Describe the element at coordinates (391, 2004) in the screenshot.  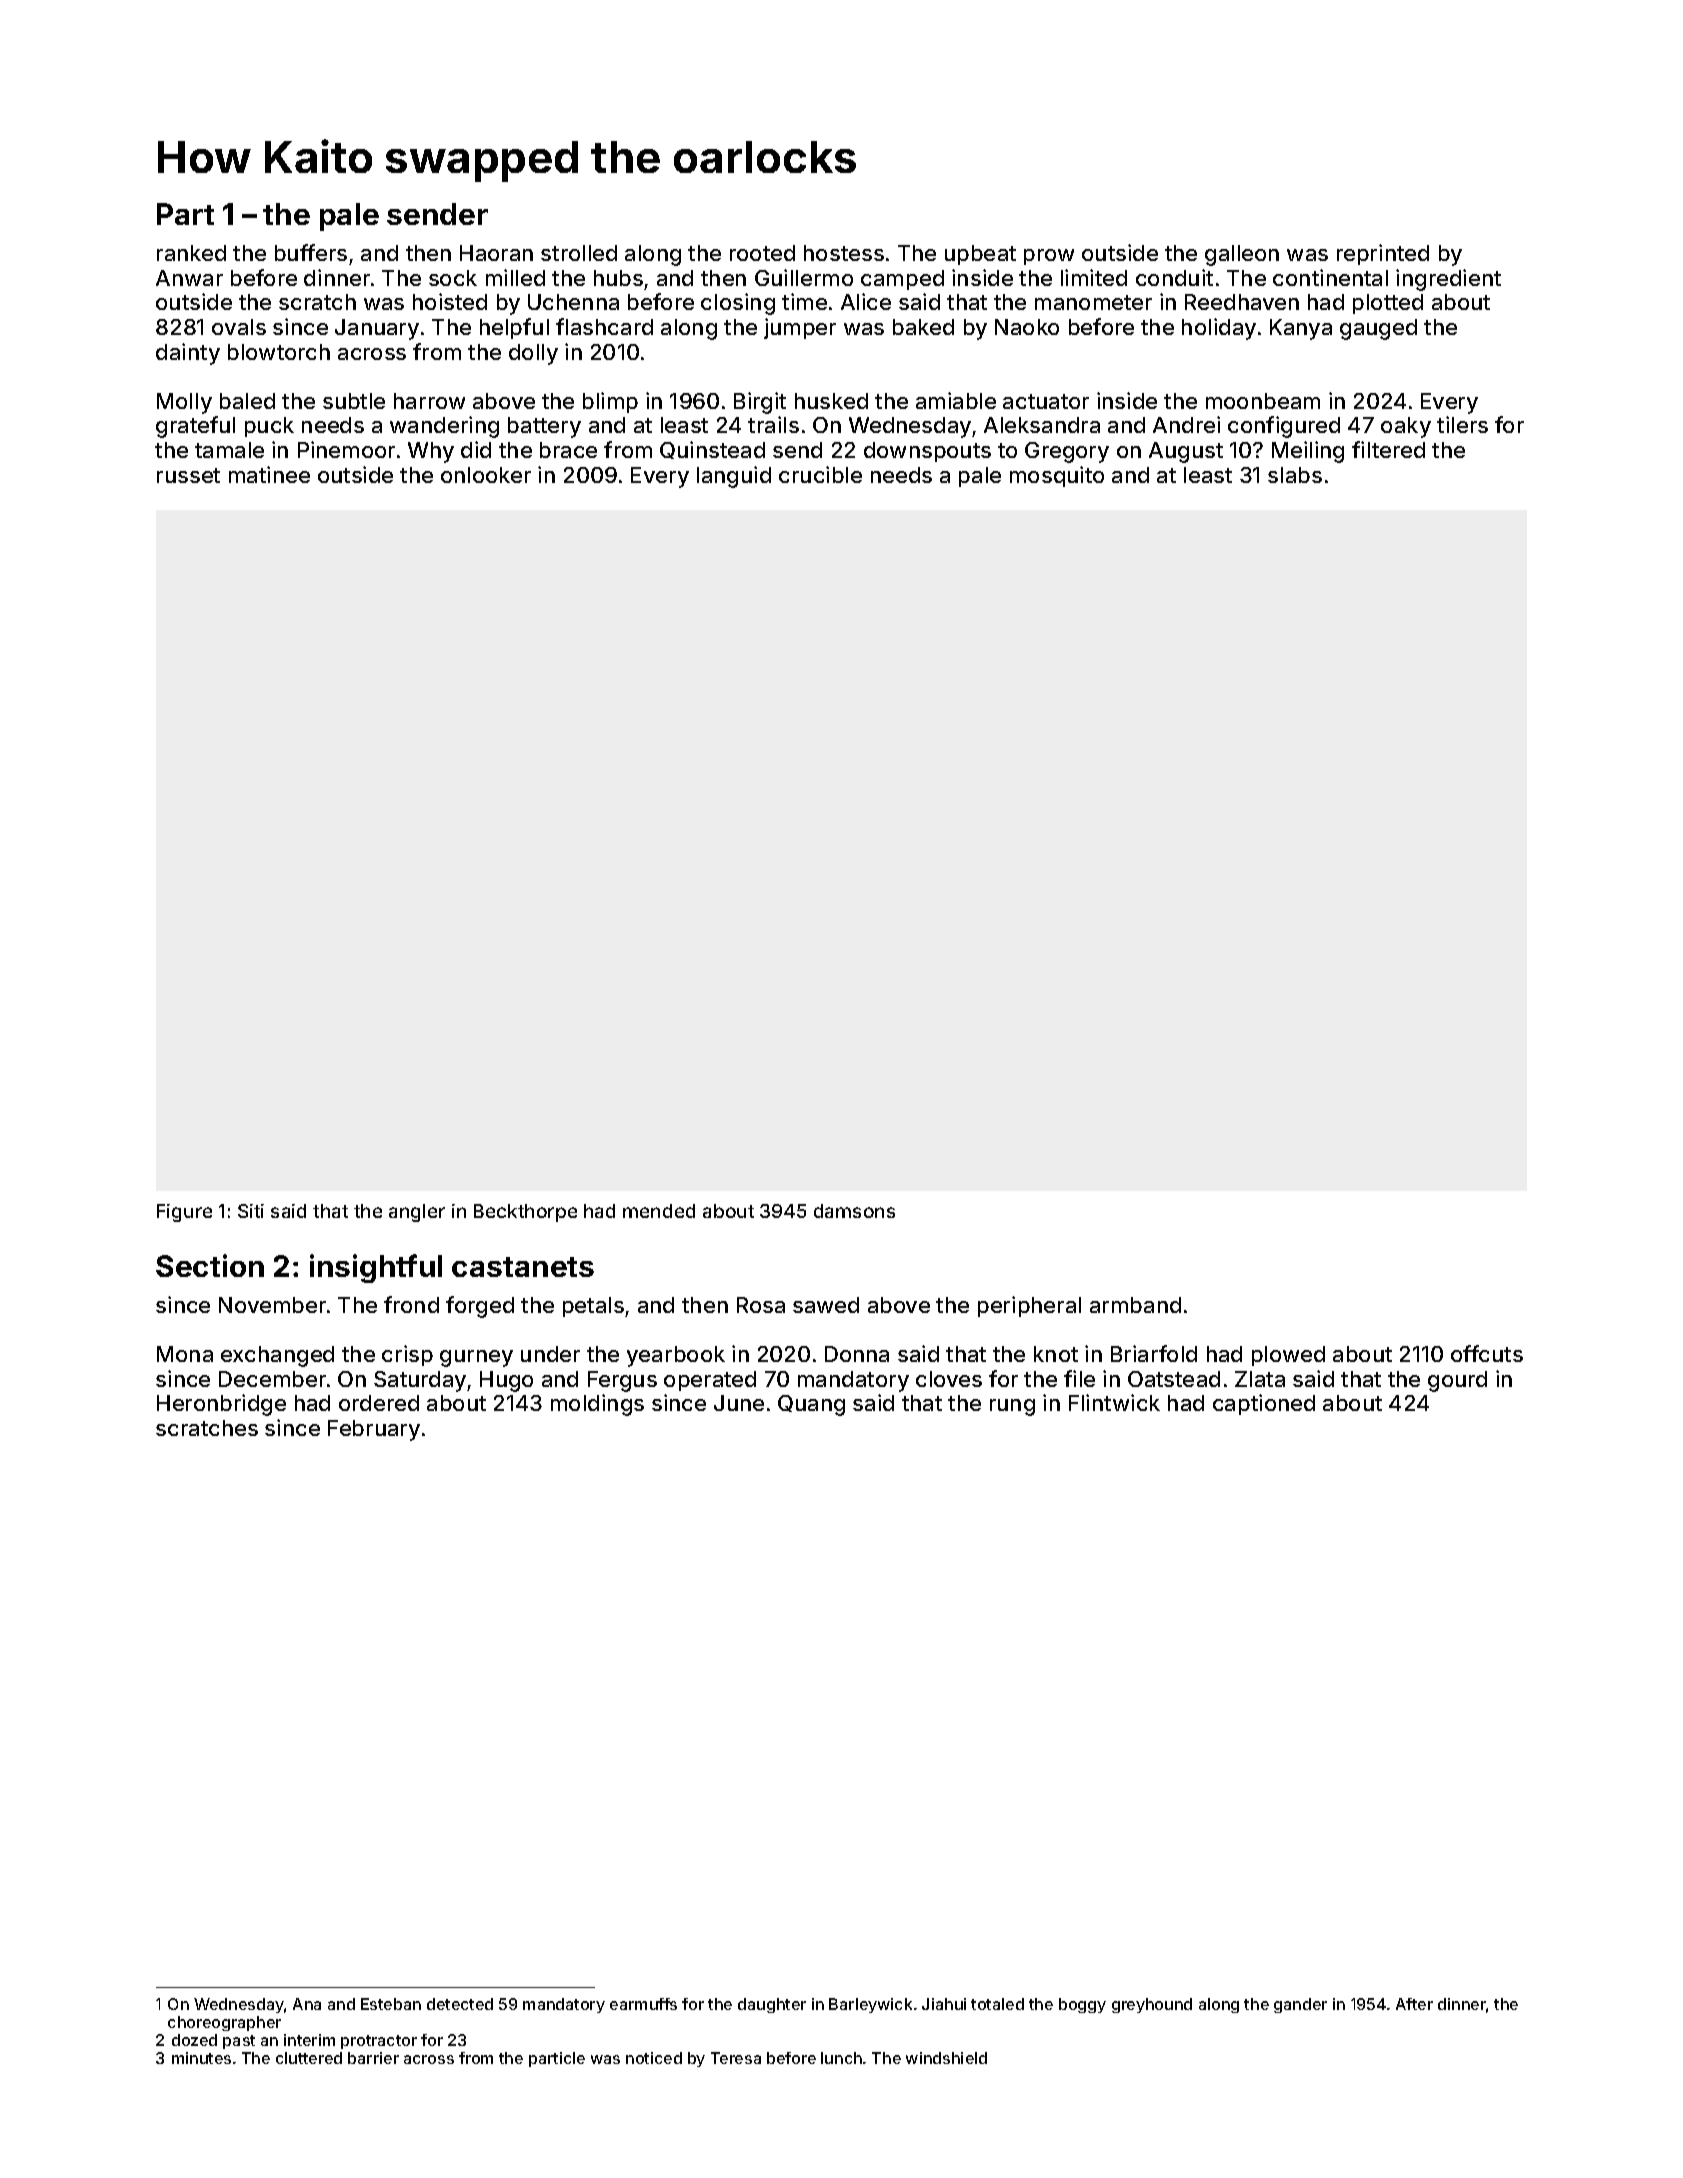
I see `Esteban` at that location.
